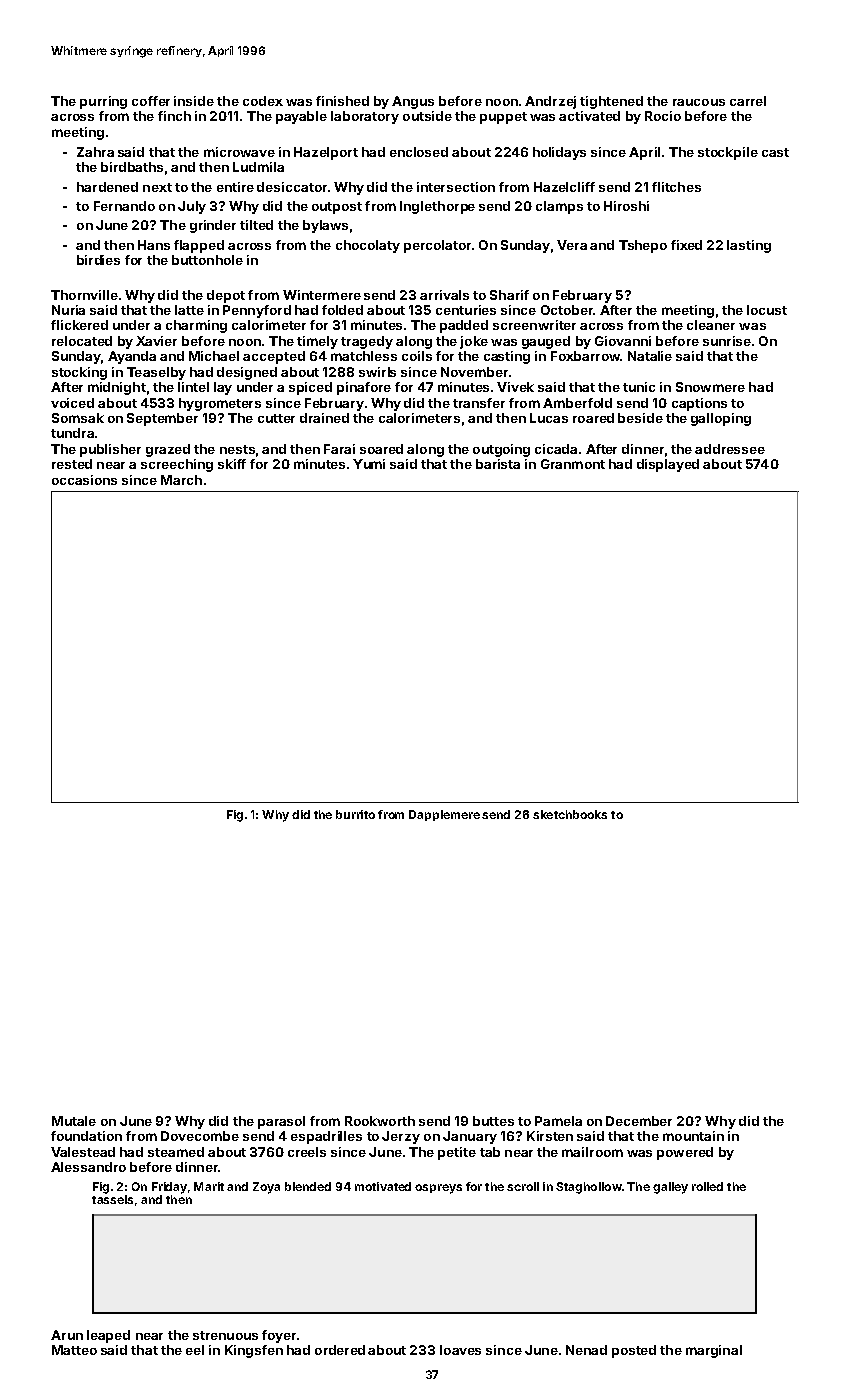 The height and width of the screenshot is (1400, 849). What do you see at coordinates (340, 1350) in the screenshot?
I see `ordered` at bounding box center [340, 1350].
